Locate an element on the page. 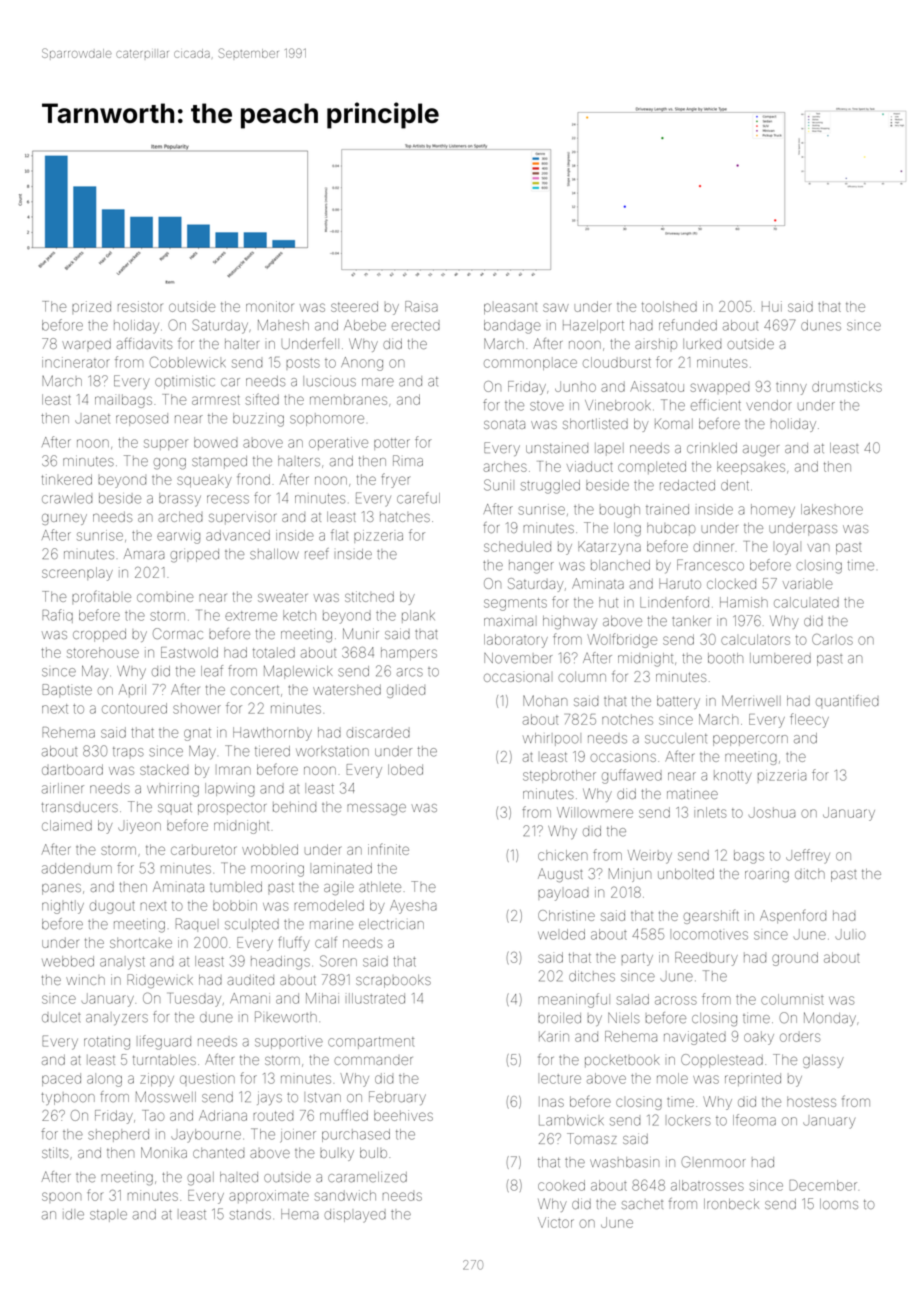 This image has height=1308, width=924. dinner is located at coordinates (713, 546).
